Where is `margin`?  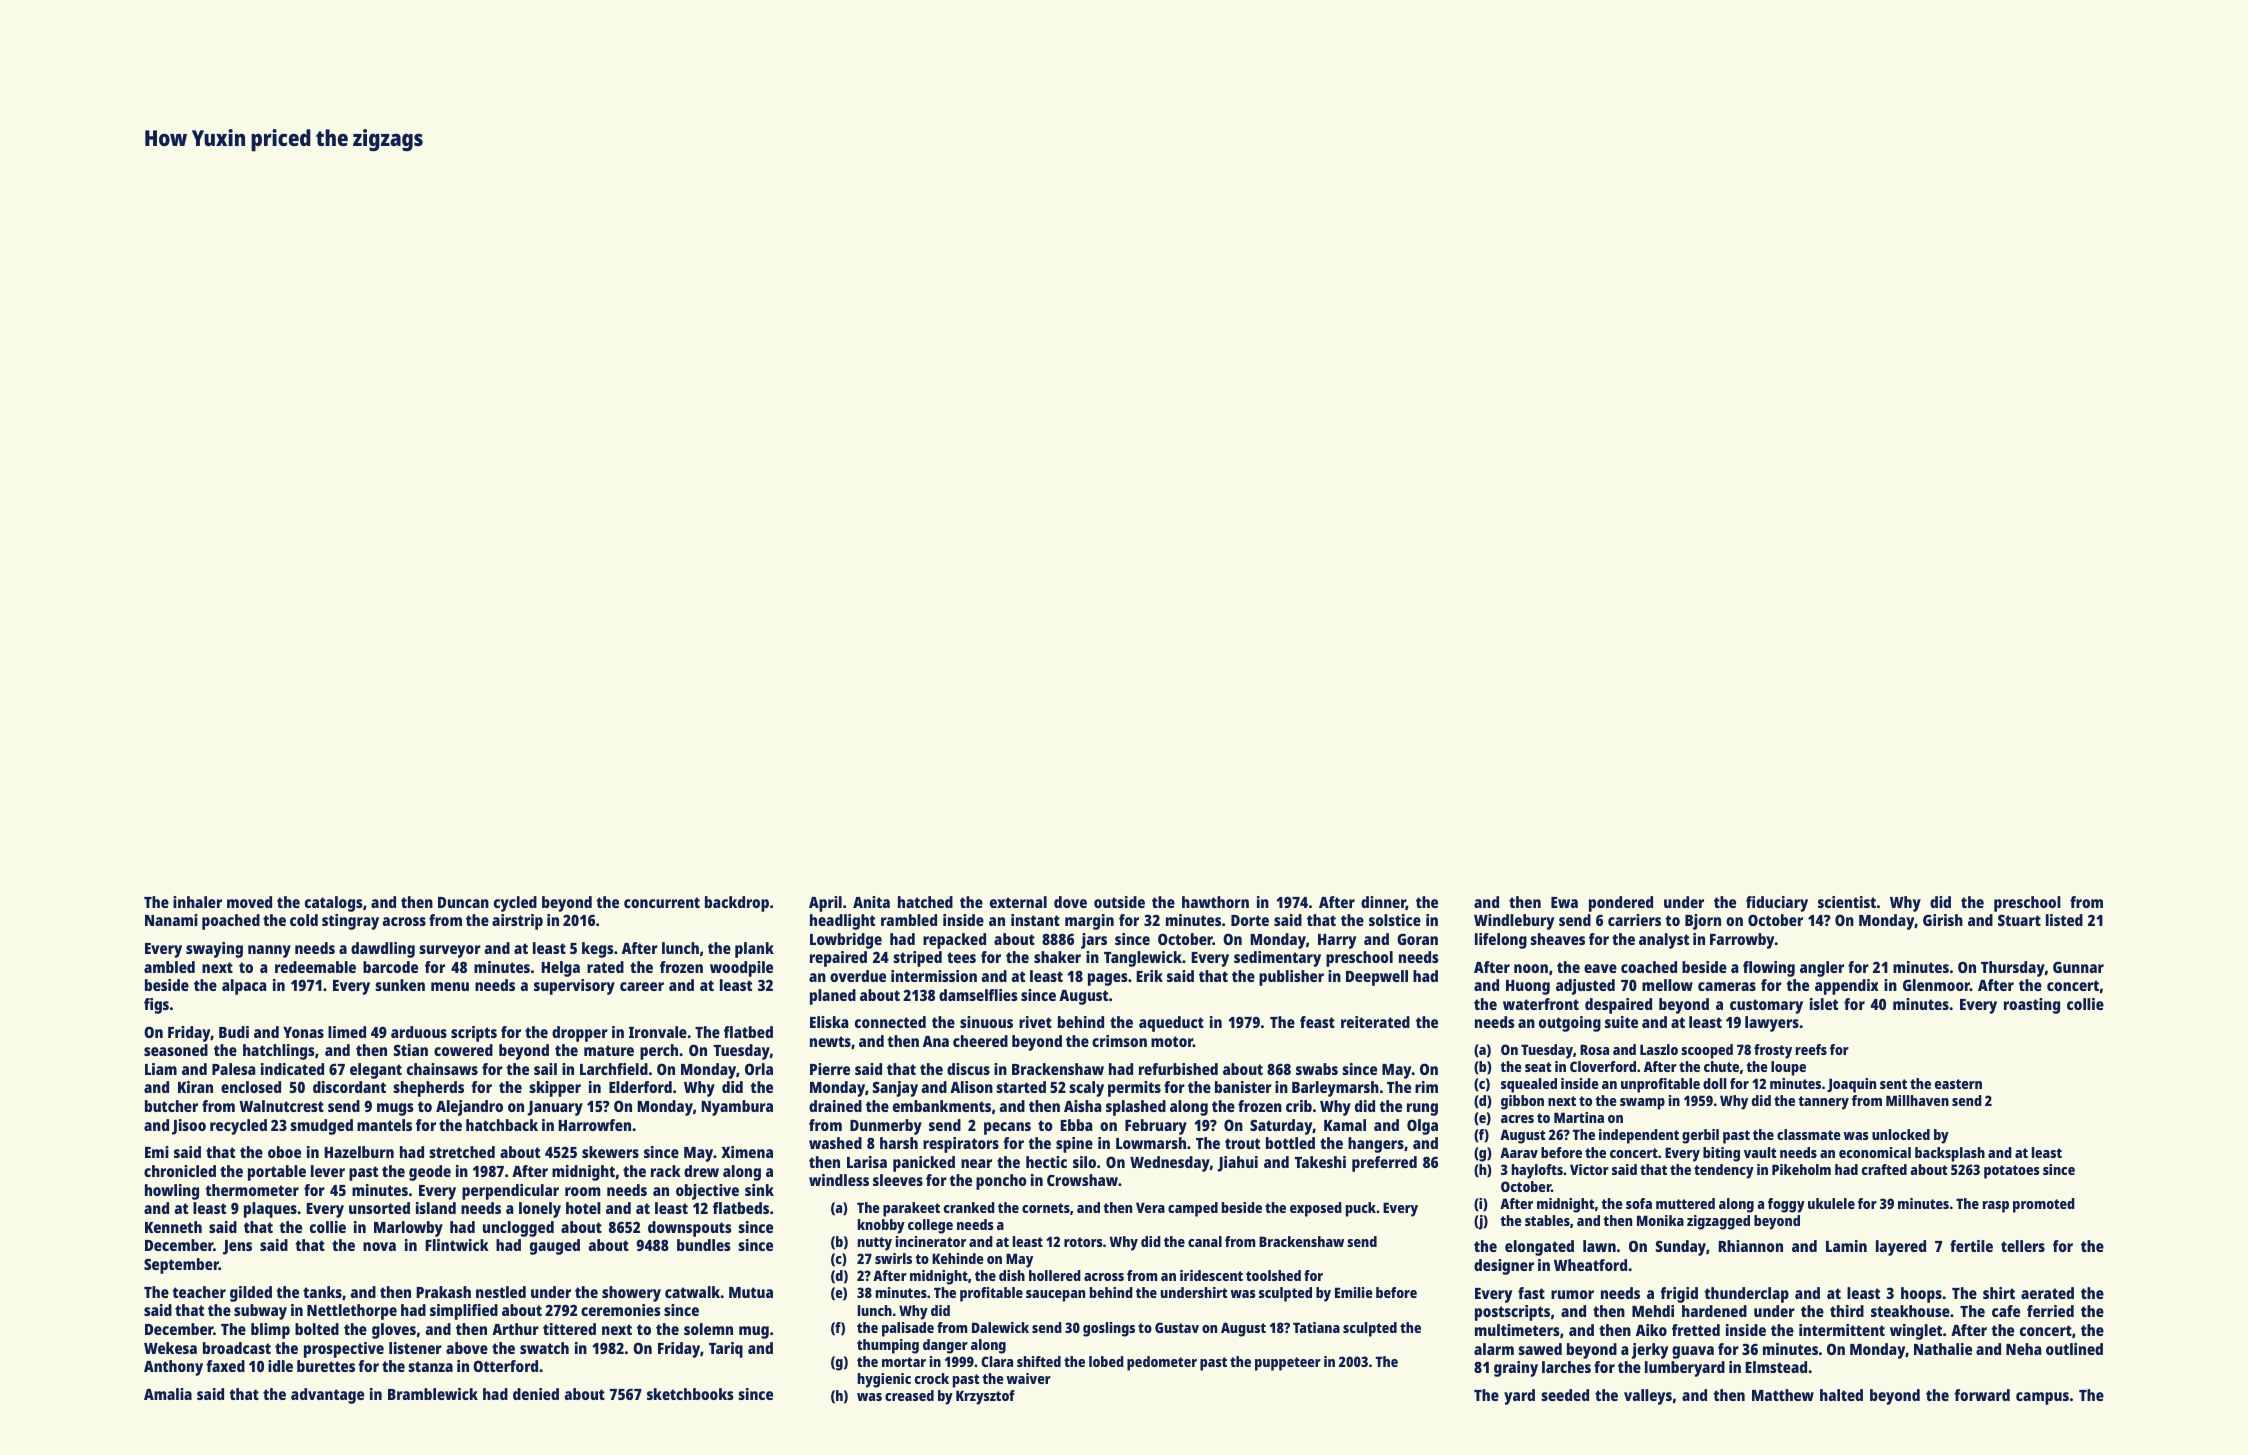
margin is located at coordinates (1089, 922).
